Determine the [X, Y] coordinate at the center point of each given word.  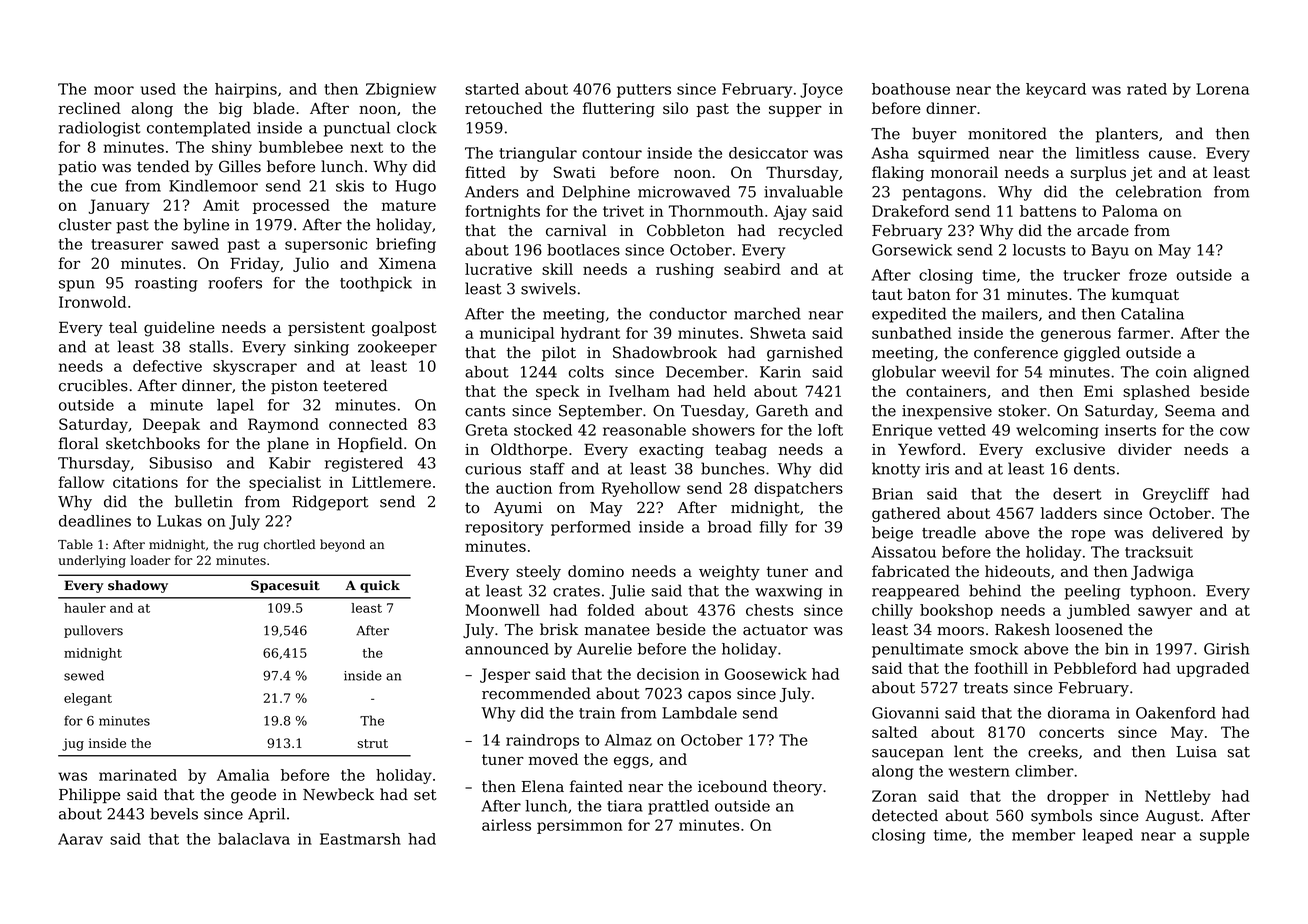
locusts [1039, 250]
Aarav [80, 839]
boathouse [911, 89]
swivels [548, 288]
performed [591, 528]
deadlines [95, 521]
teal [123, 327]
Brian [892, 494]
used [158, 89]
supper [795, 111]
